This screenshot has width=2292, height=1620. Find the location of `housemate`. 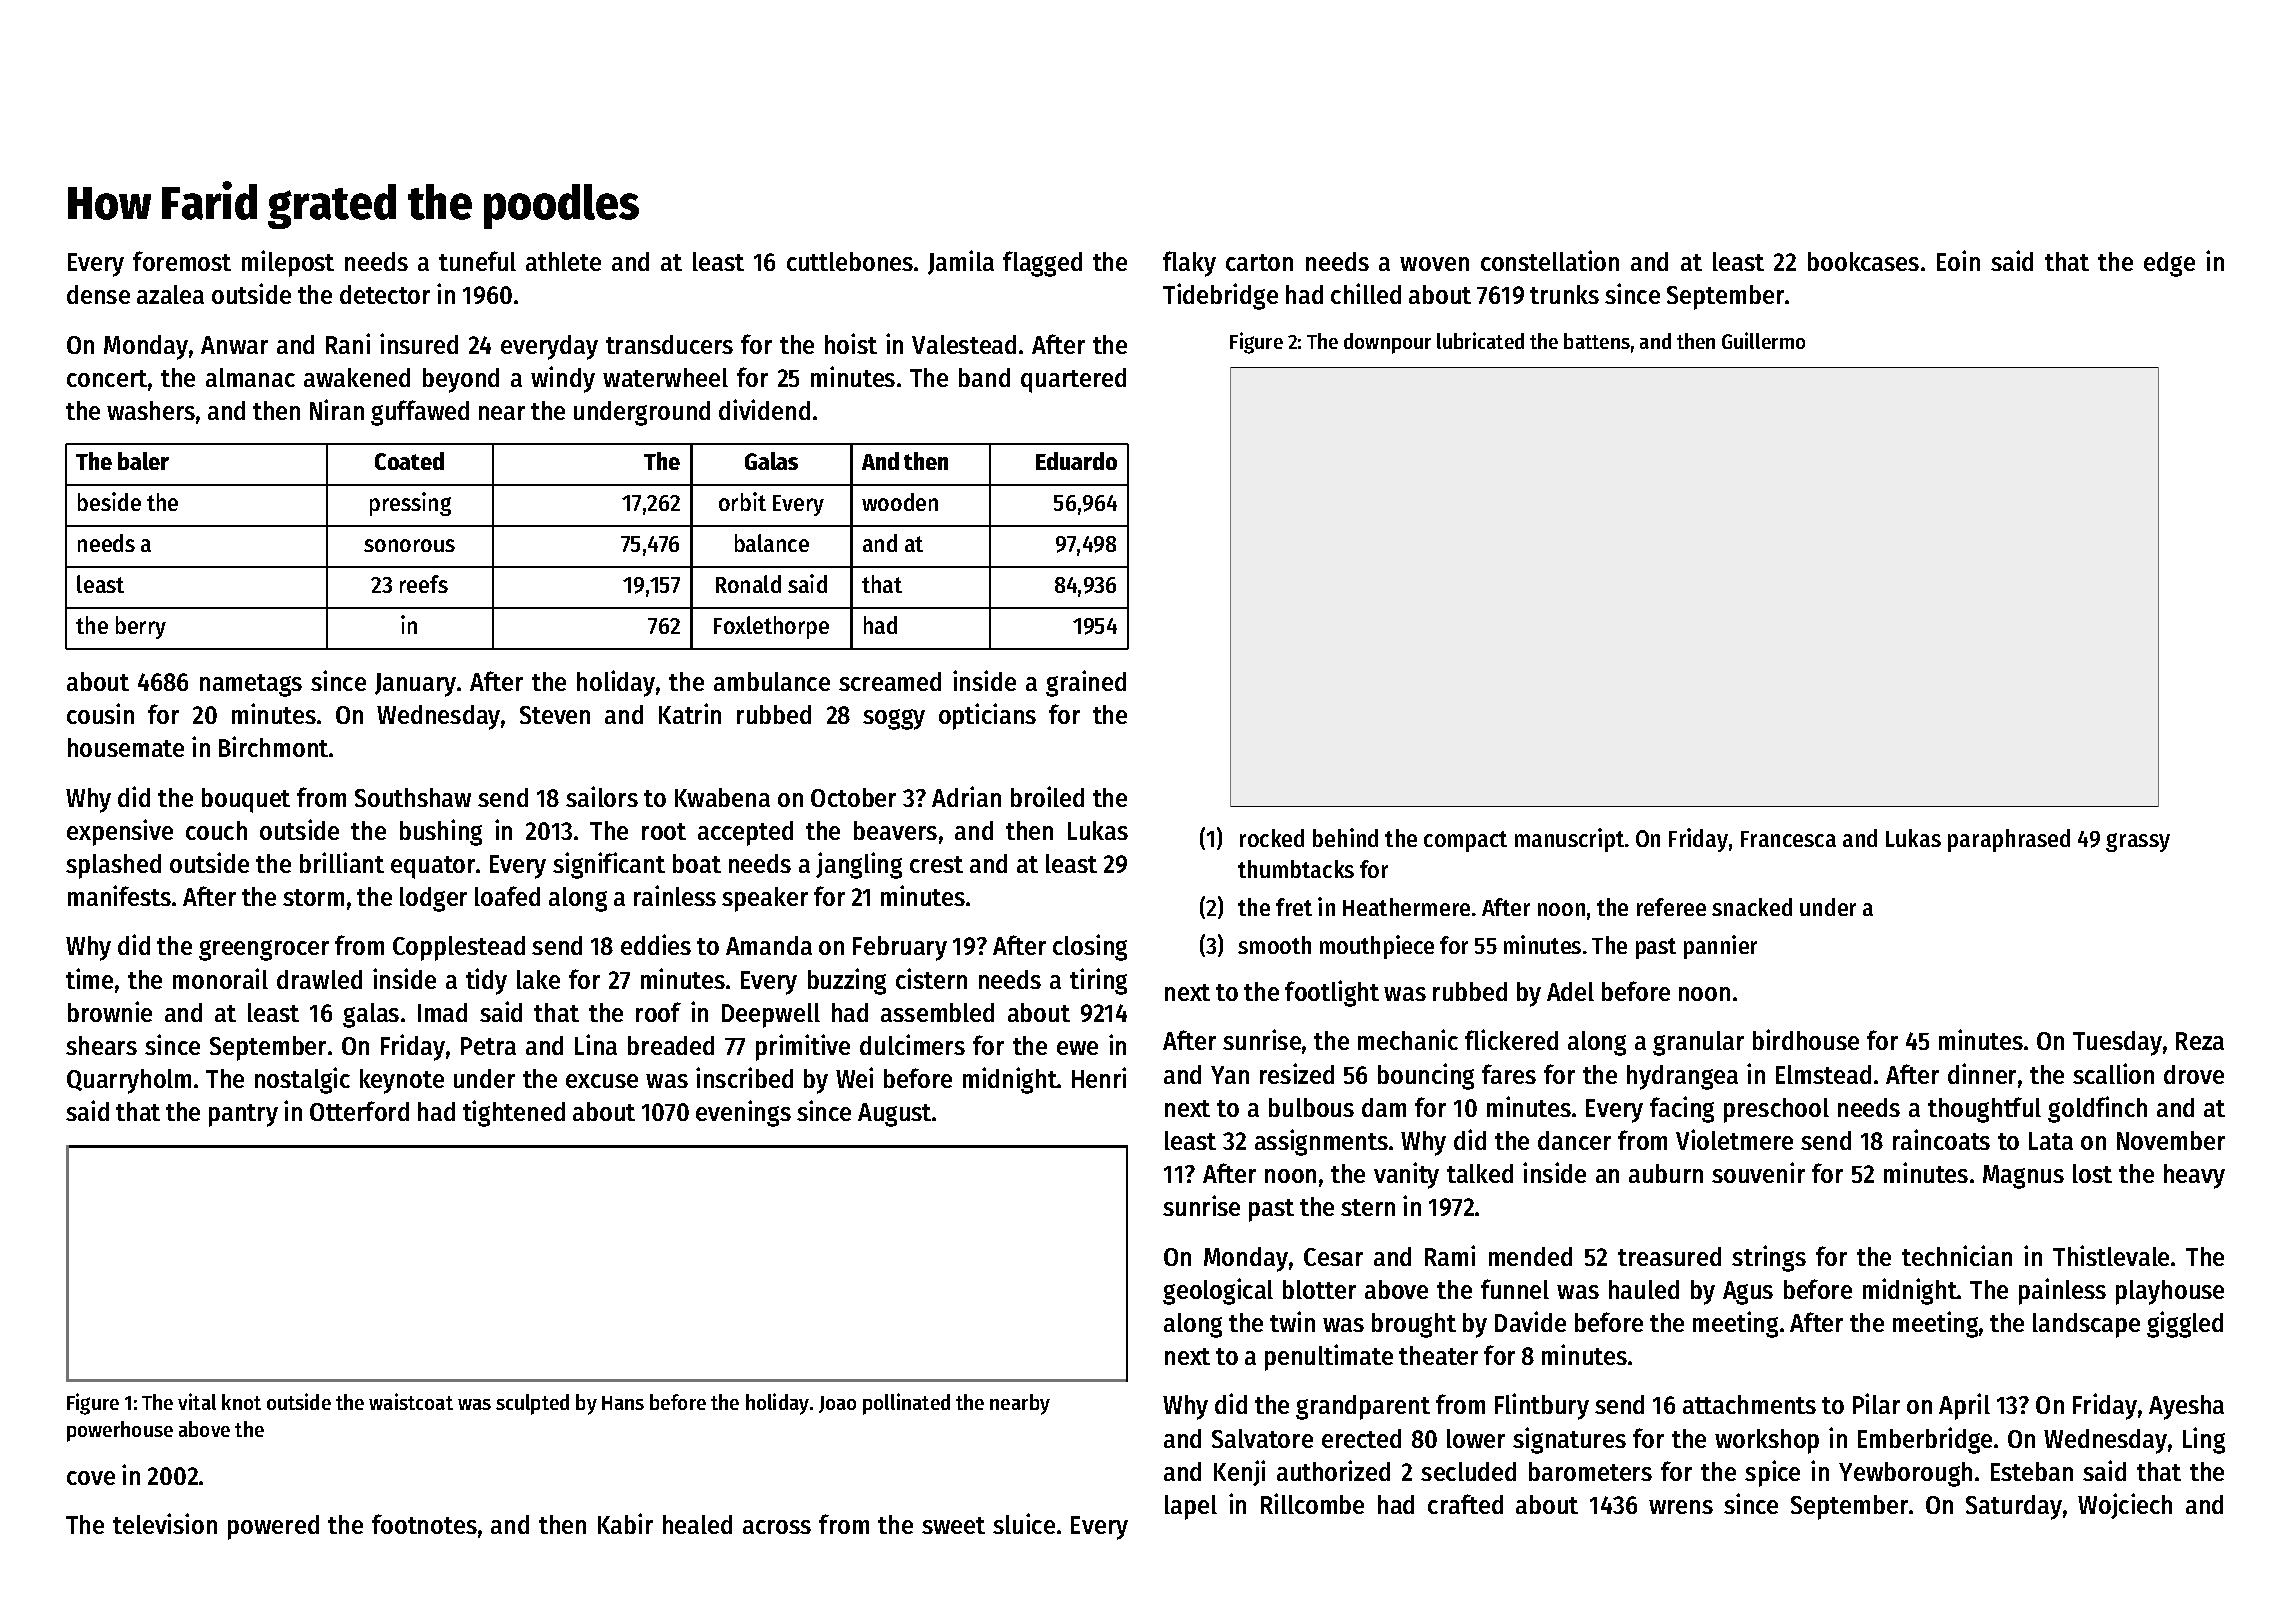

housemate is located at coordinates (126, 747).
